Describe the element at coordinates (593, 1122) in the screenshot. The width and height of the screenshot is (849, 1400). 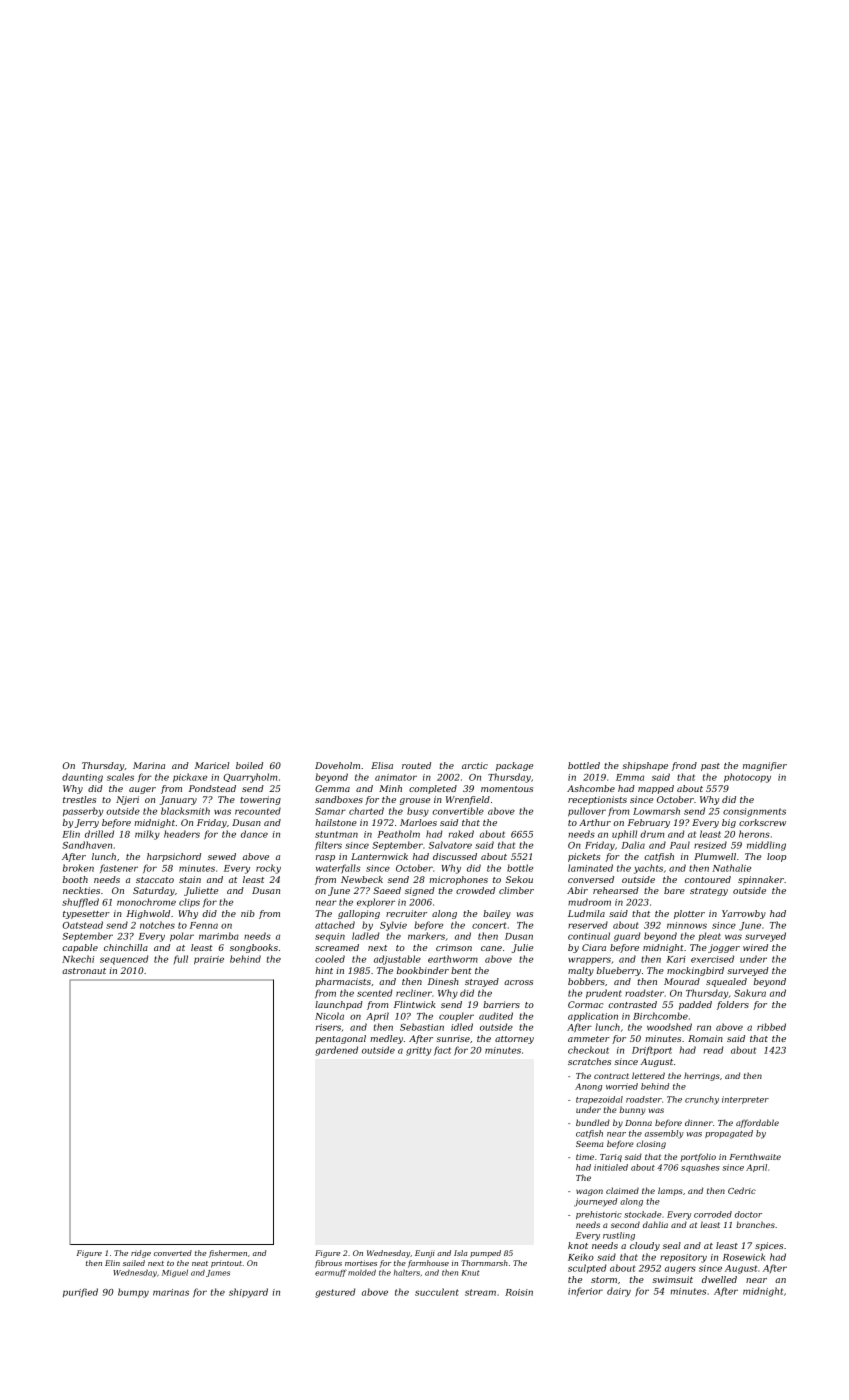
I see `bundled` at that location.
